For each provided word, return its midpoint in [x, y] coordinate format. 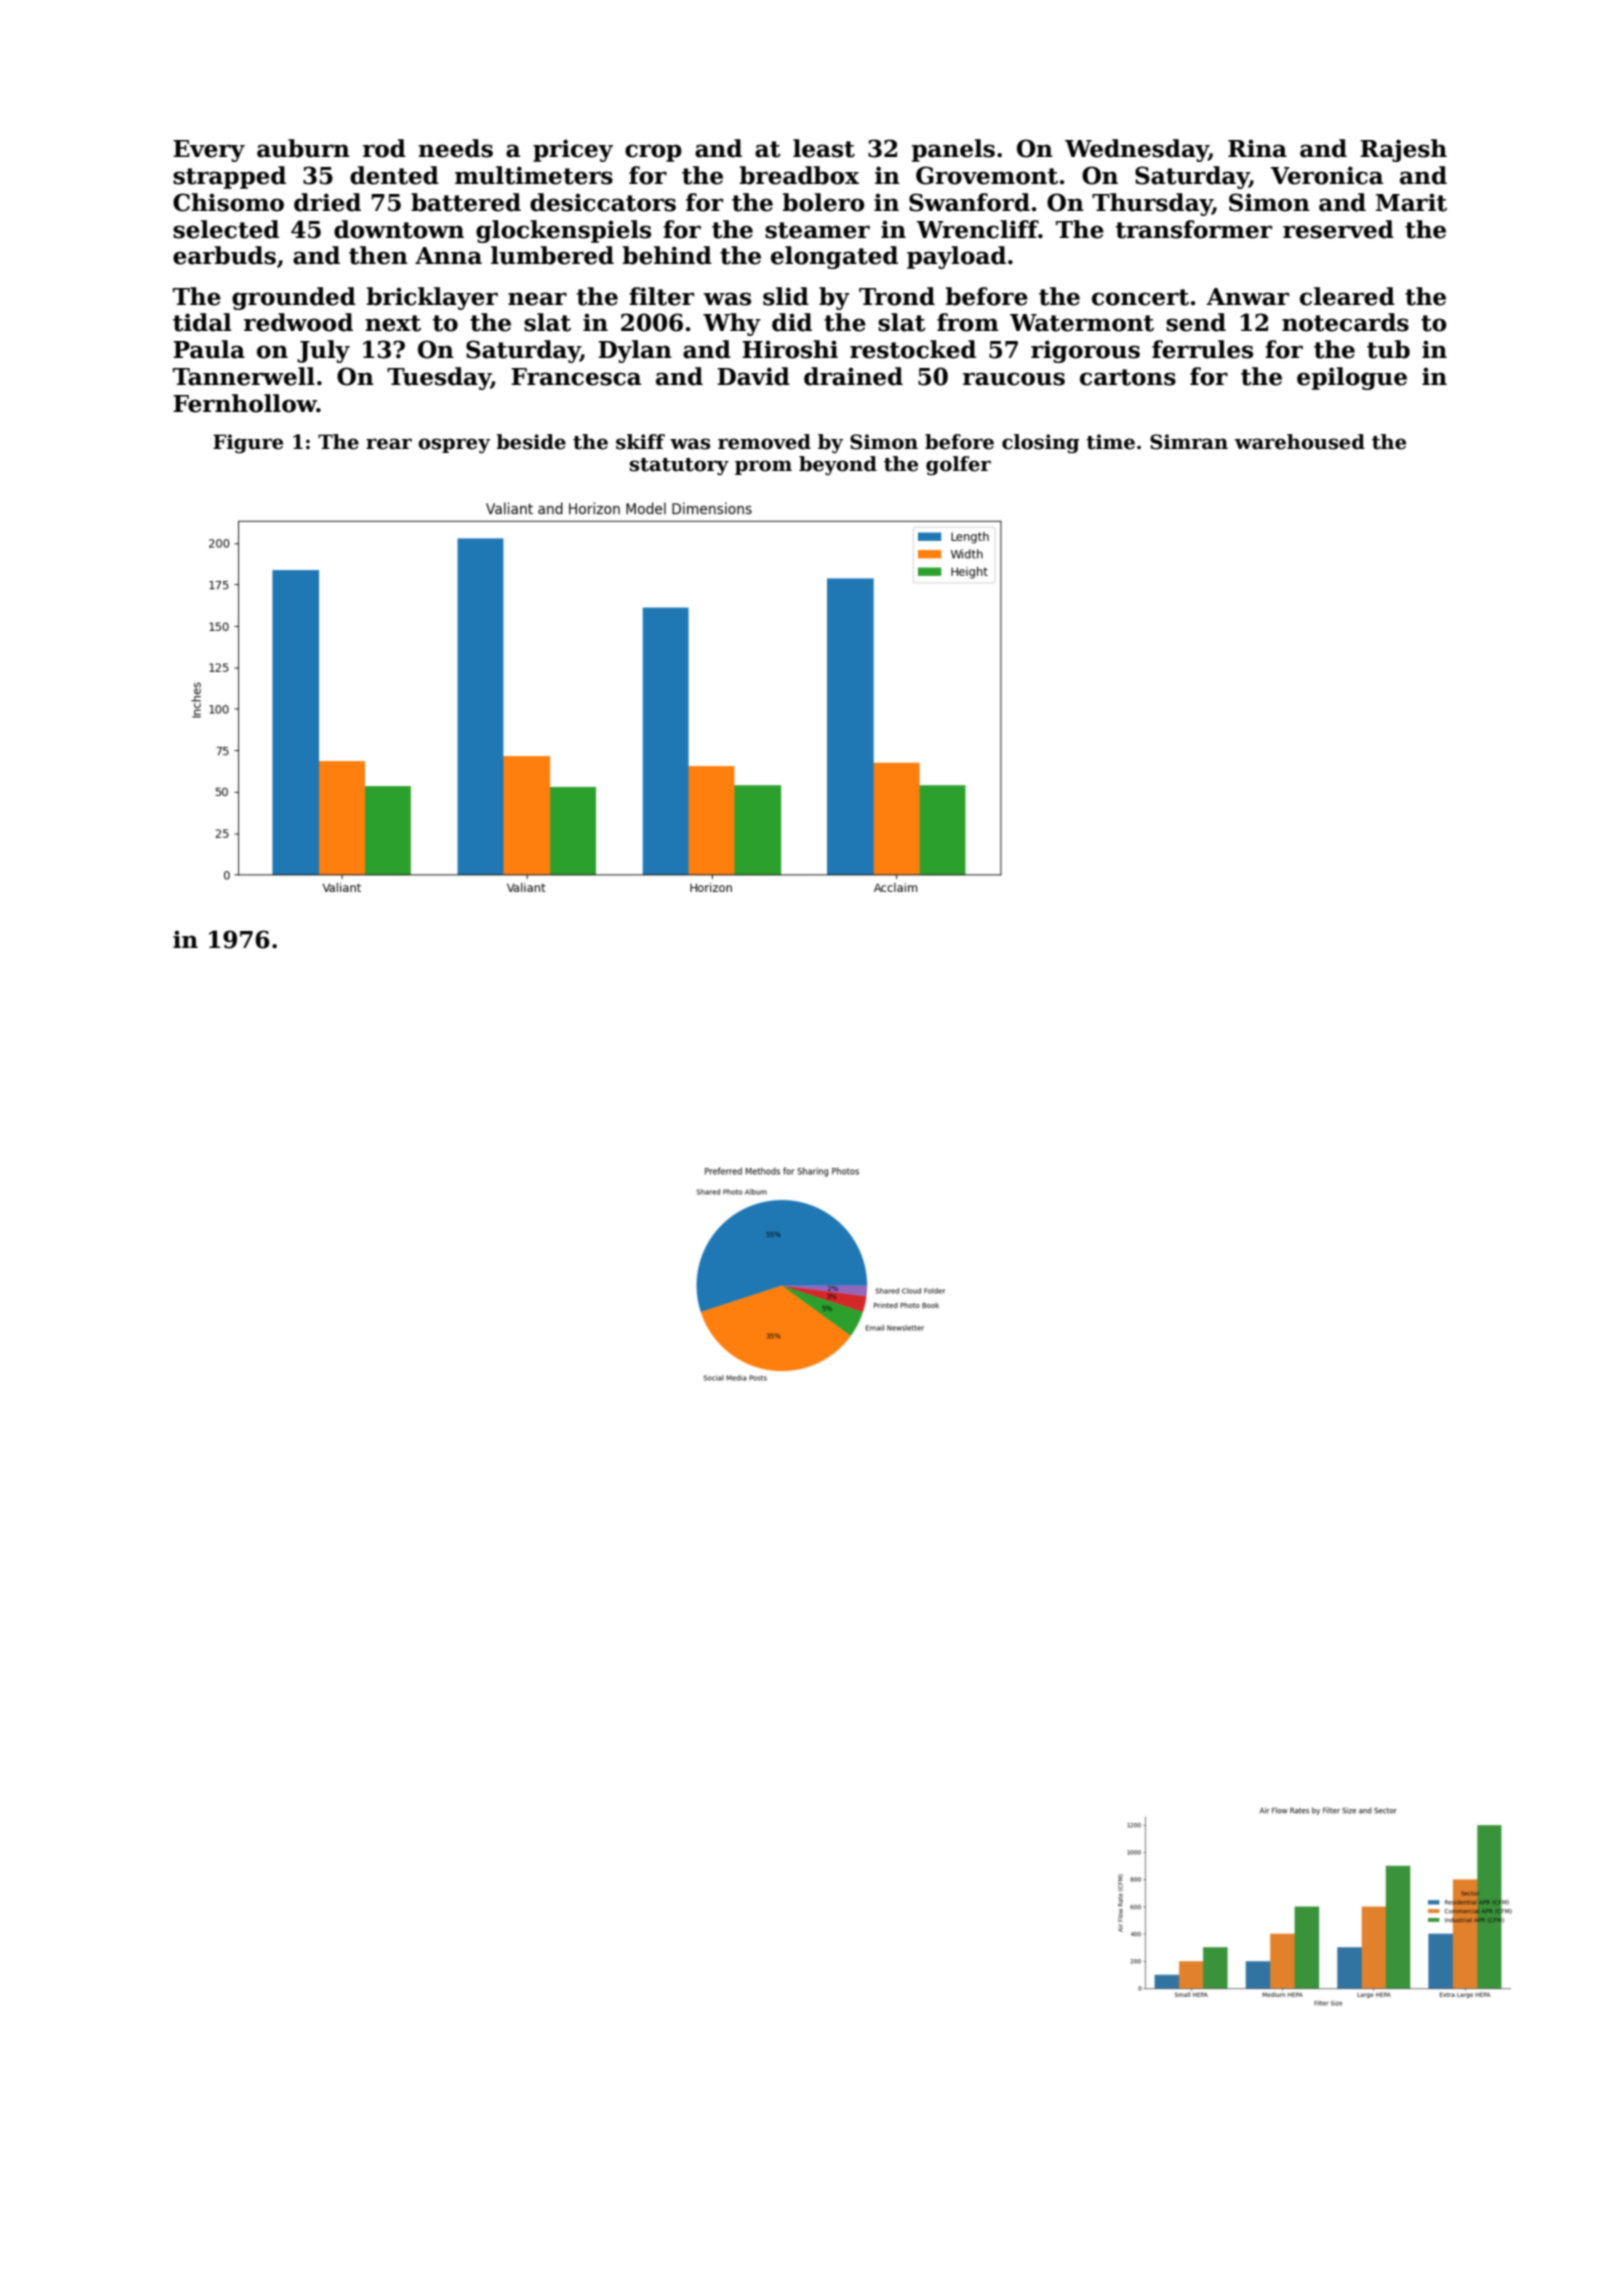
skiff [640, 442]
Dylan [635, 351]
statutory [679, 466]
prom [763, 467]
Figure [248, 444]
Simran [1189, 442]
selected [226, 229]
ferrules [1202, 349]
